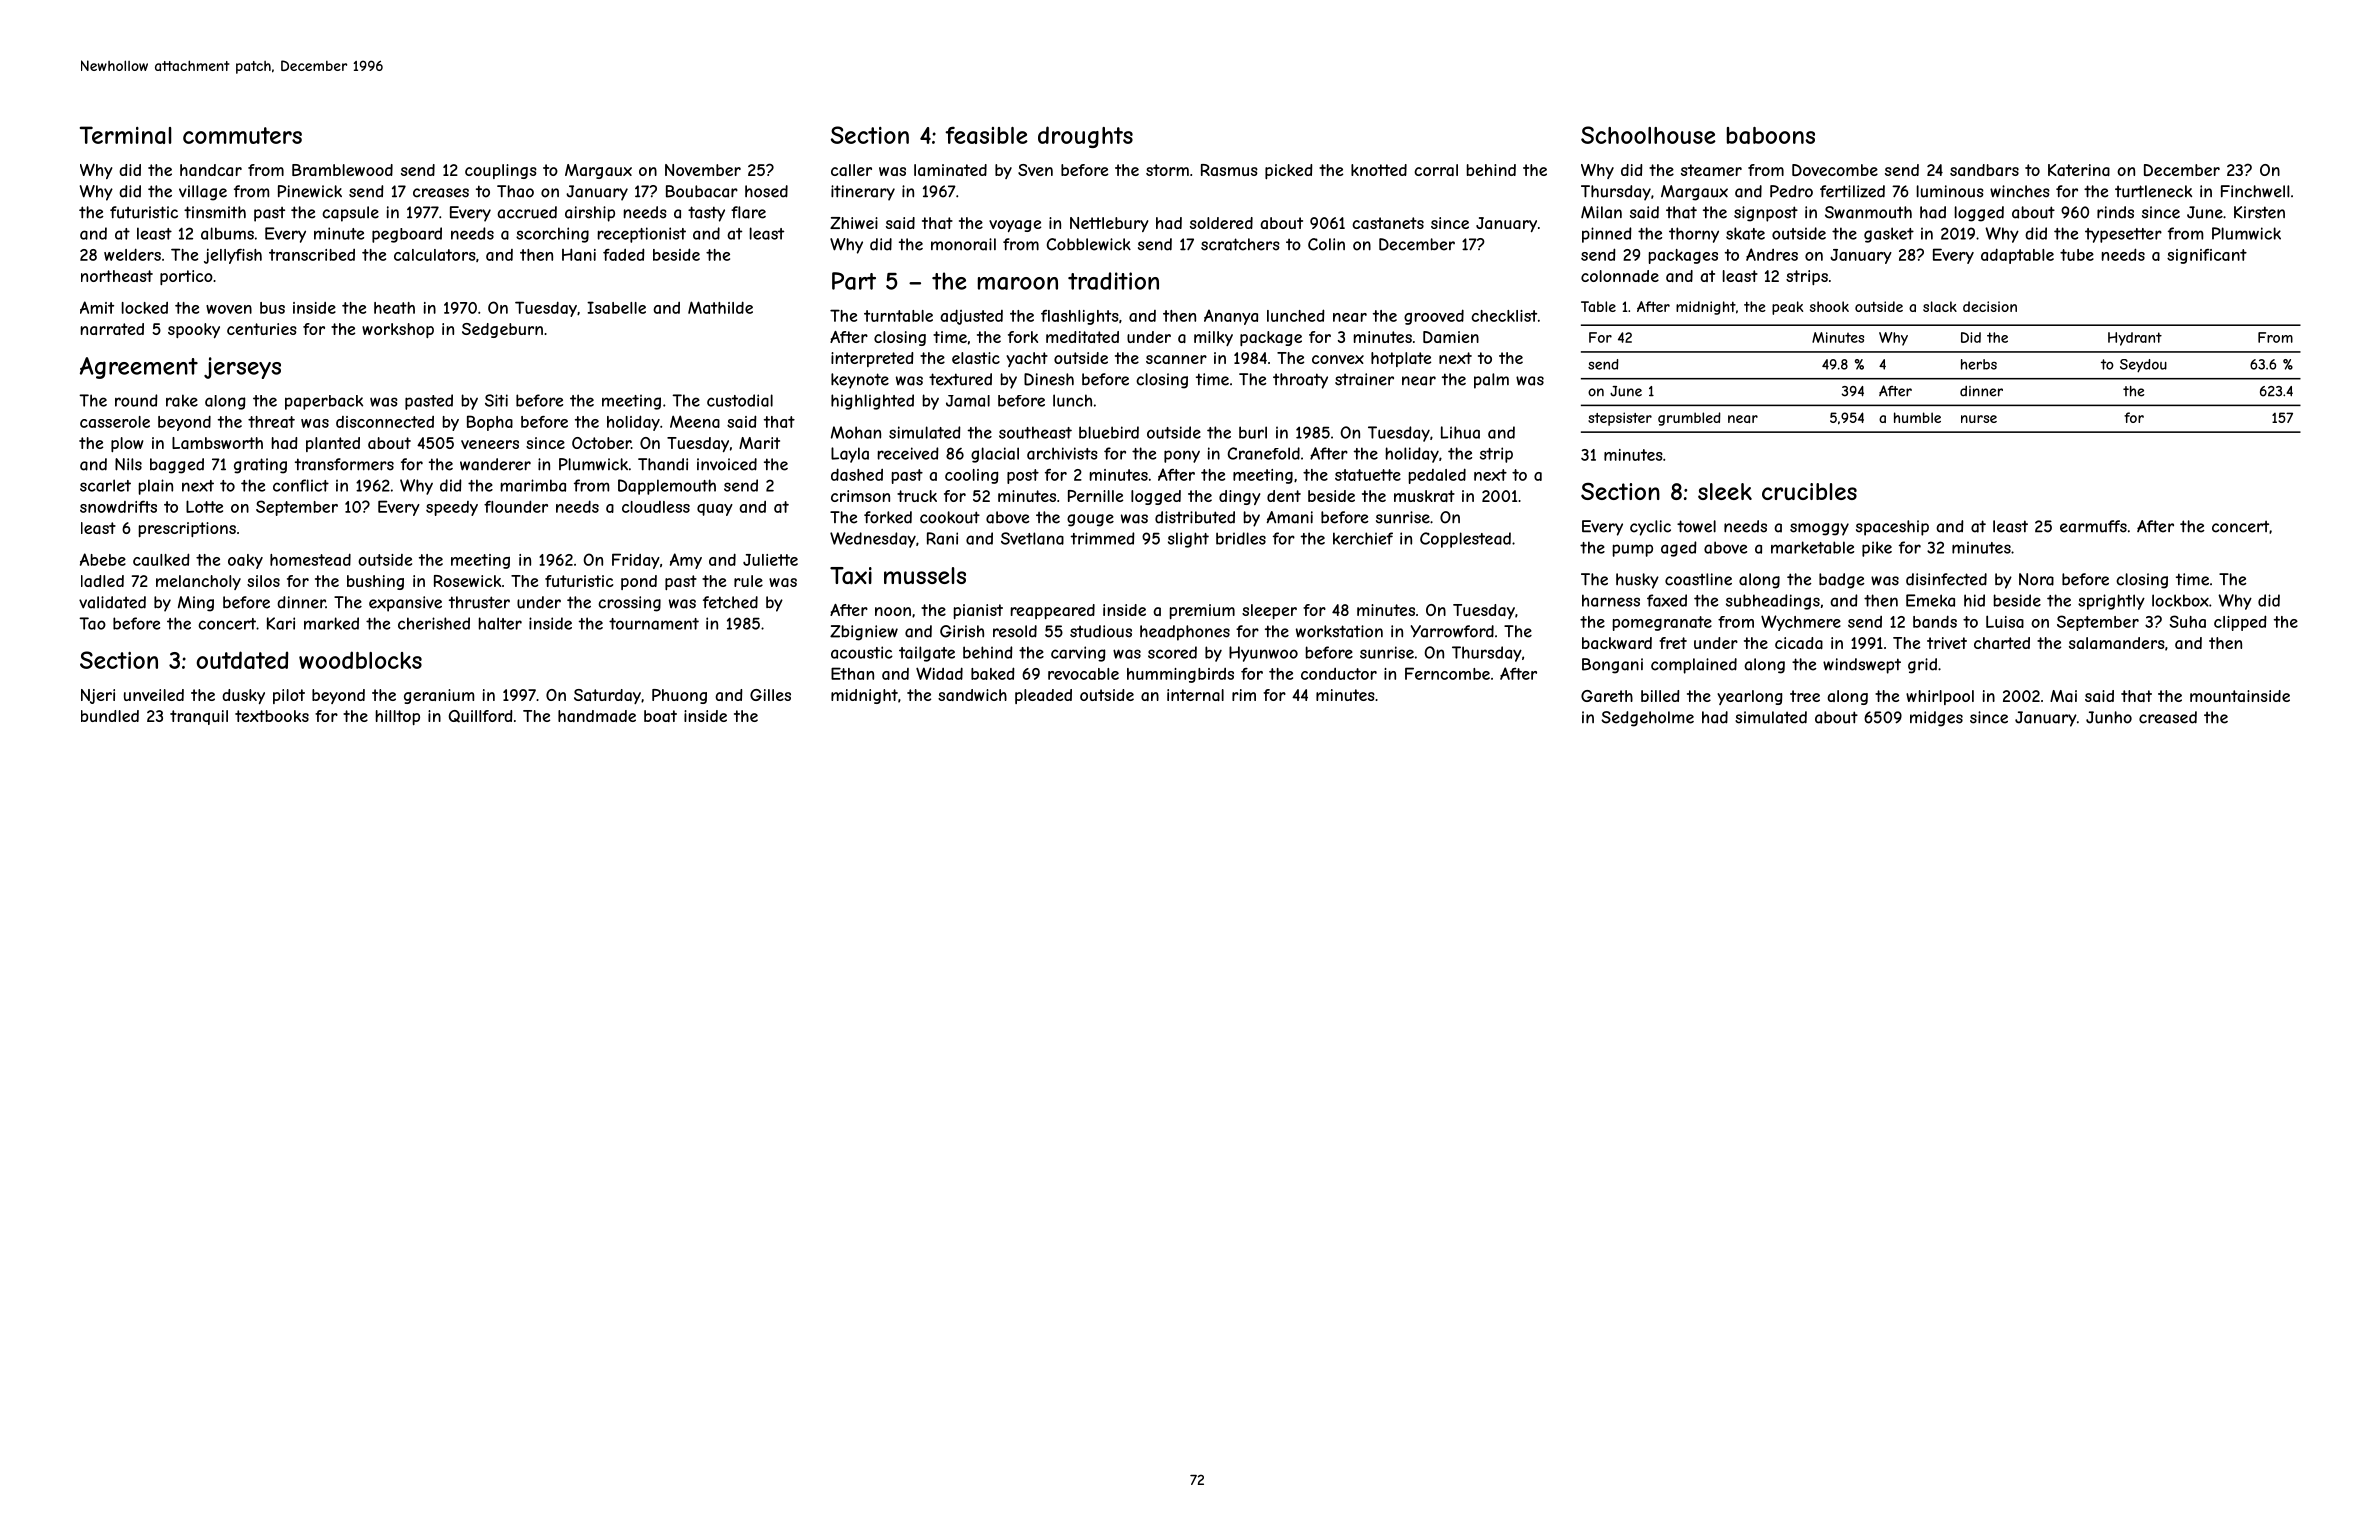  What do you see at coordinates (1917, 417) in the image?
I see `humble` at bounding box center [1917, 417].
